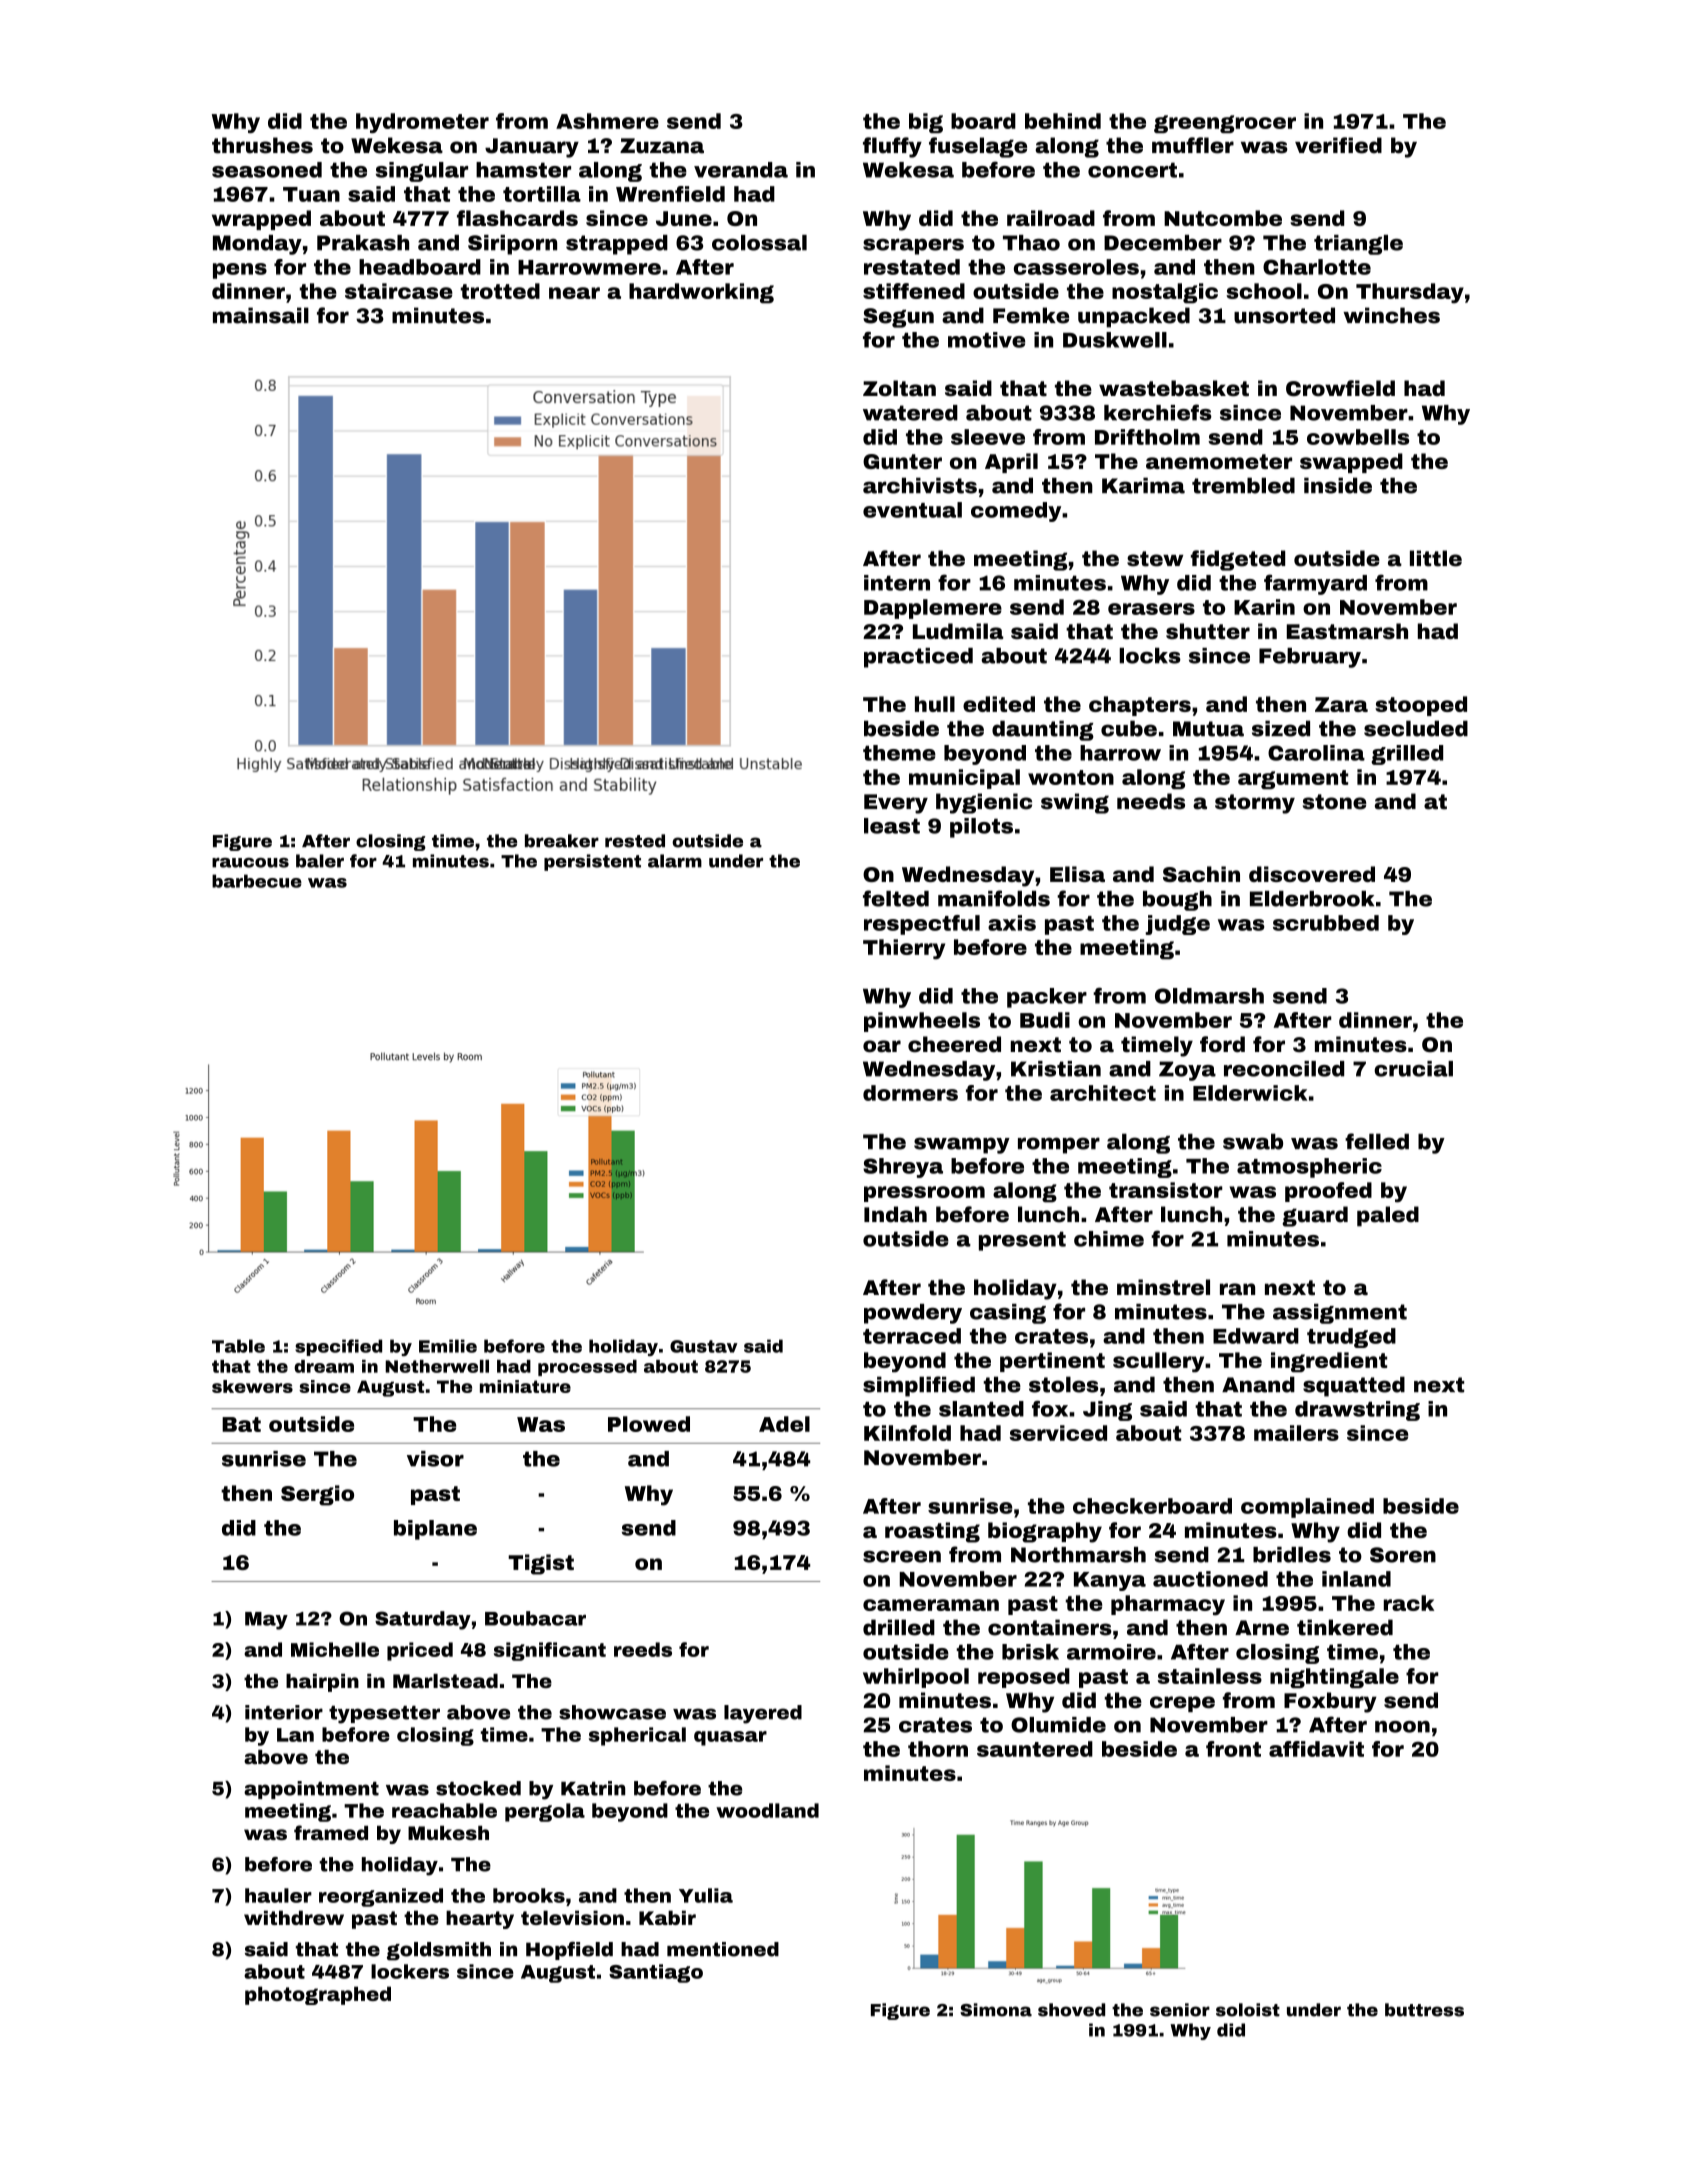 The height and width of the screenshot is (2178, 1683). I want to click on Simona, so click(996, 2010).
